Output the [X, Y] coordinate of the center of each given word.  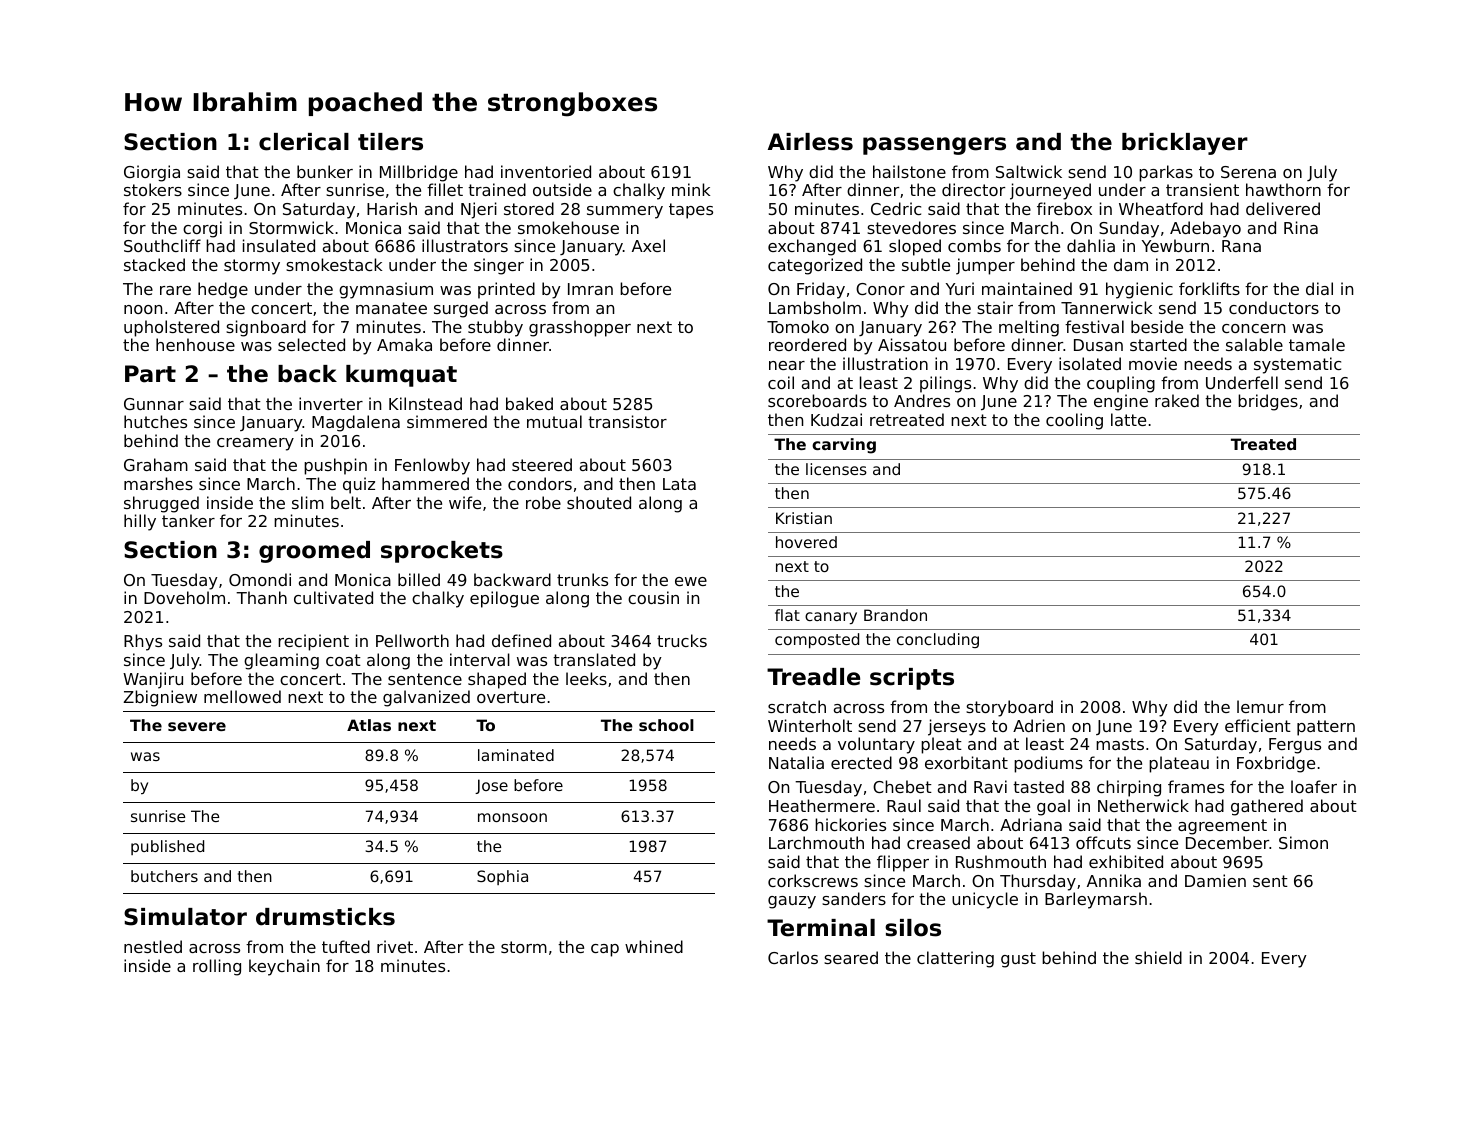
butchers [164, 876]
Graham [156, 464]
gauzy [792, 902]
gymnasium [386, 290]
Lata [679, 484]
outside [562, 189]
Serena [1248, 172]
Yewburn [1175, 245]
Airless [810, 142]
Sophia [502, 877]
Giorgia [152, 173]
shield [1158, 957]
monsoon [512, 817]
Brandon [895, 615]
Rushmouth [1001, 861]
